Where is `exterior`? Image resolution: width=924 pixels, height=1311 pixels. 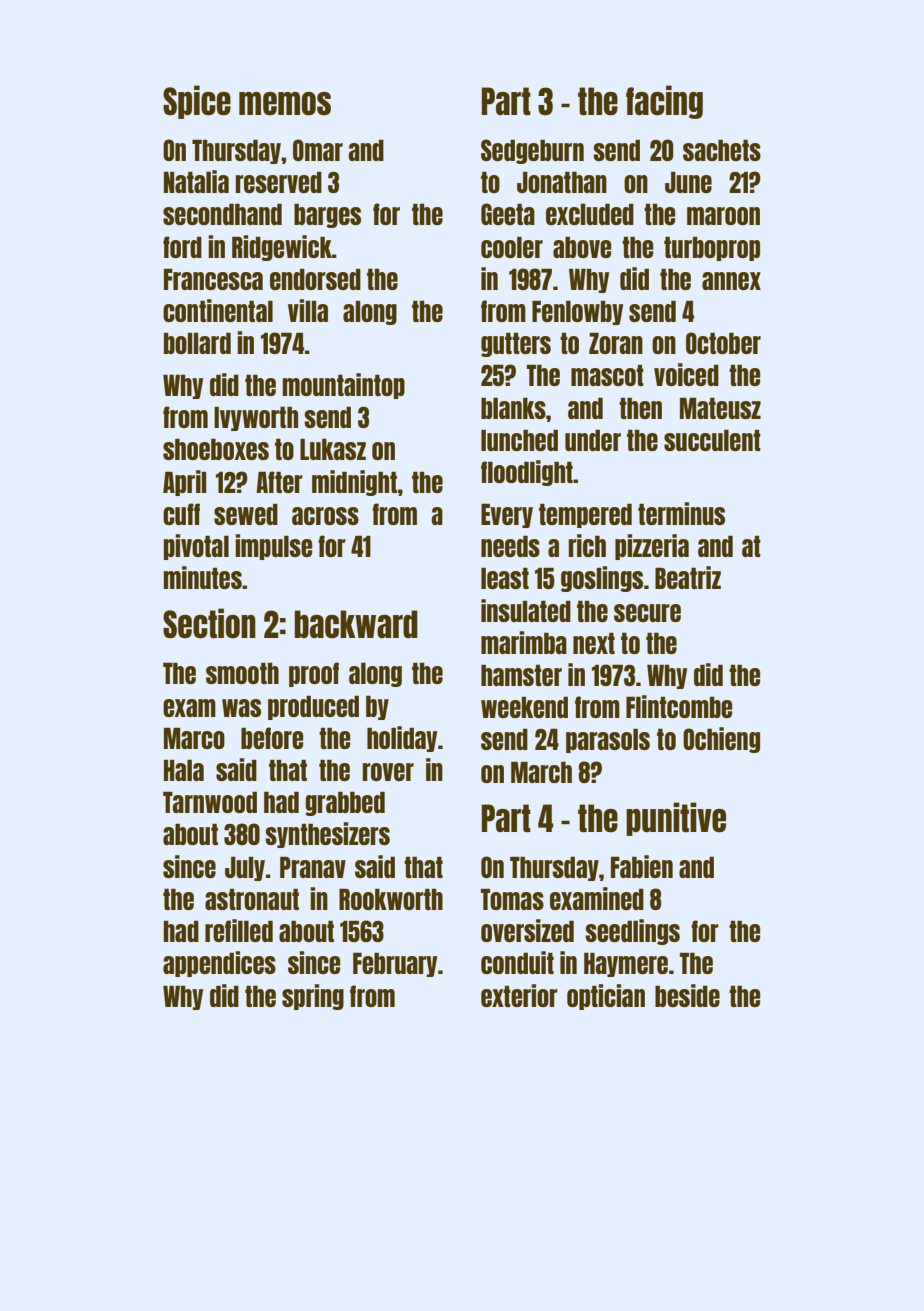
exterior is located at coordinates (519, 995).
